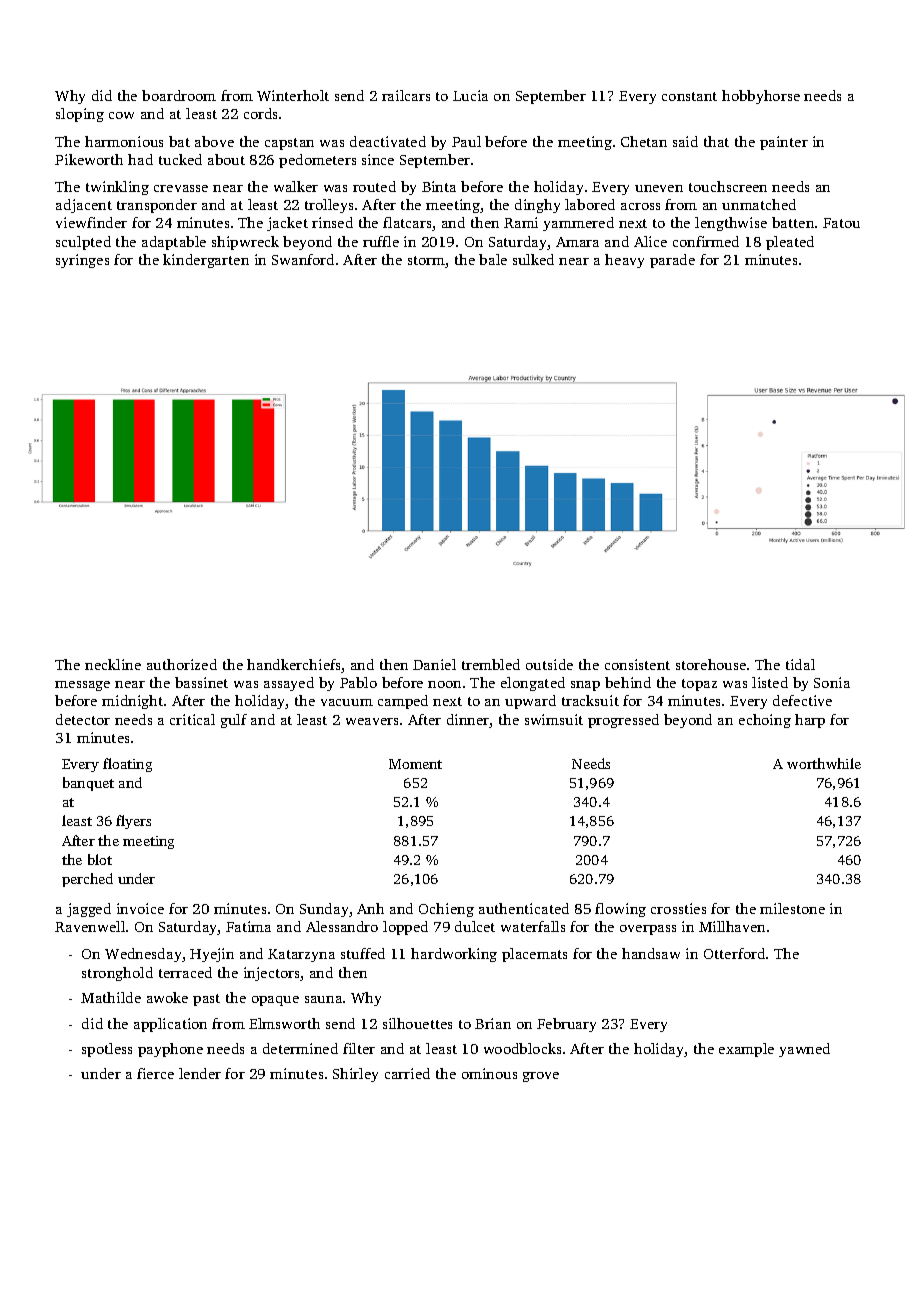  What do you see at coordinates (185, 972) in the screenshot?
I see `terraced` at bounding box center [185, 972].
